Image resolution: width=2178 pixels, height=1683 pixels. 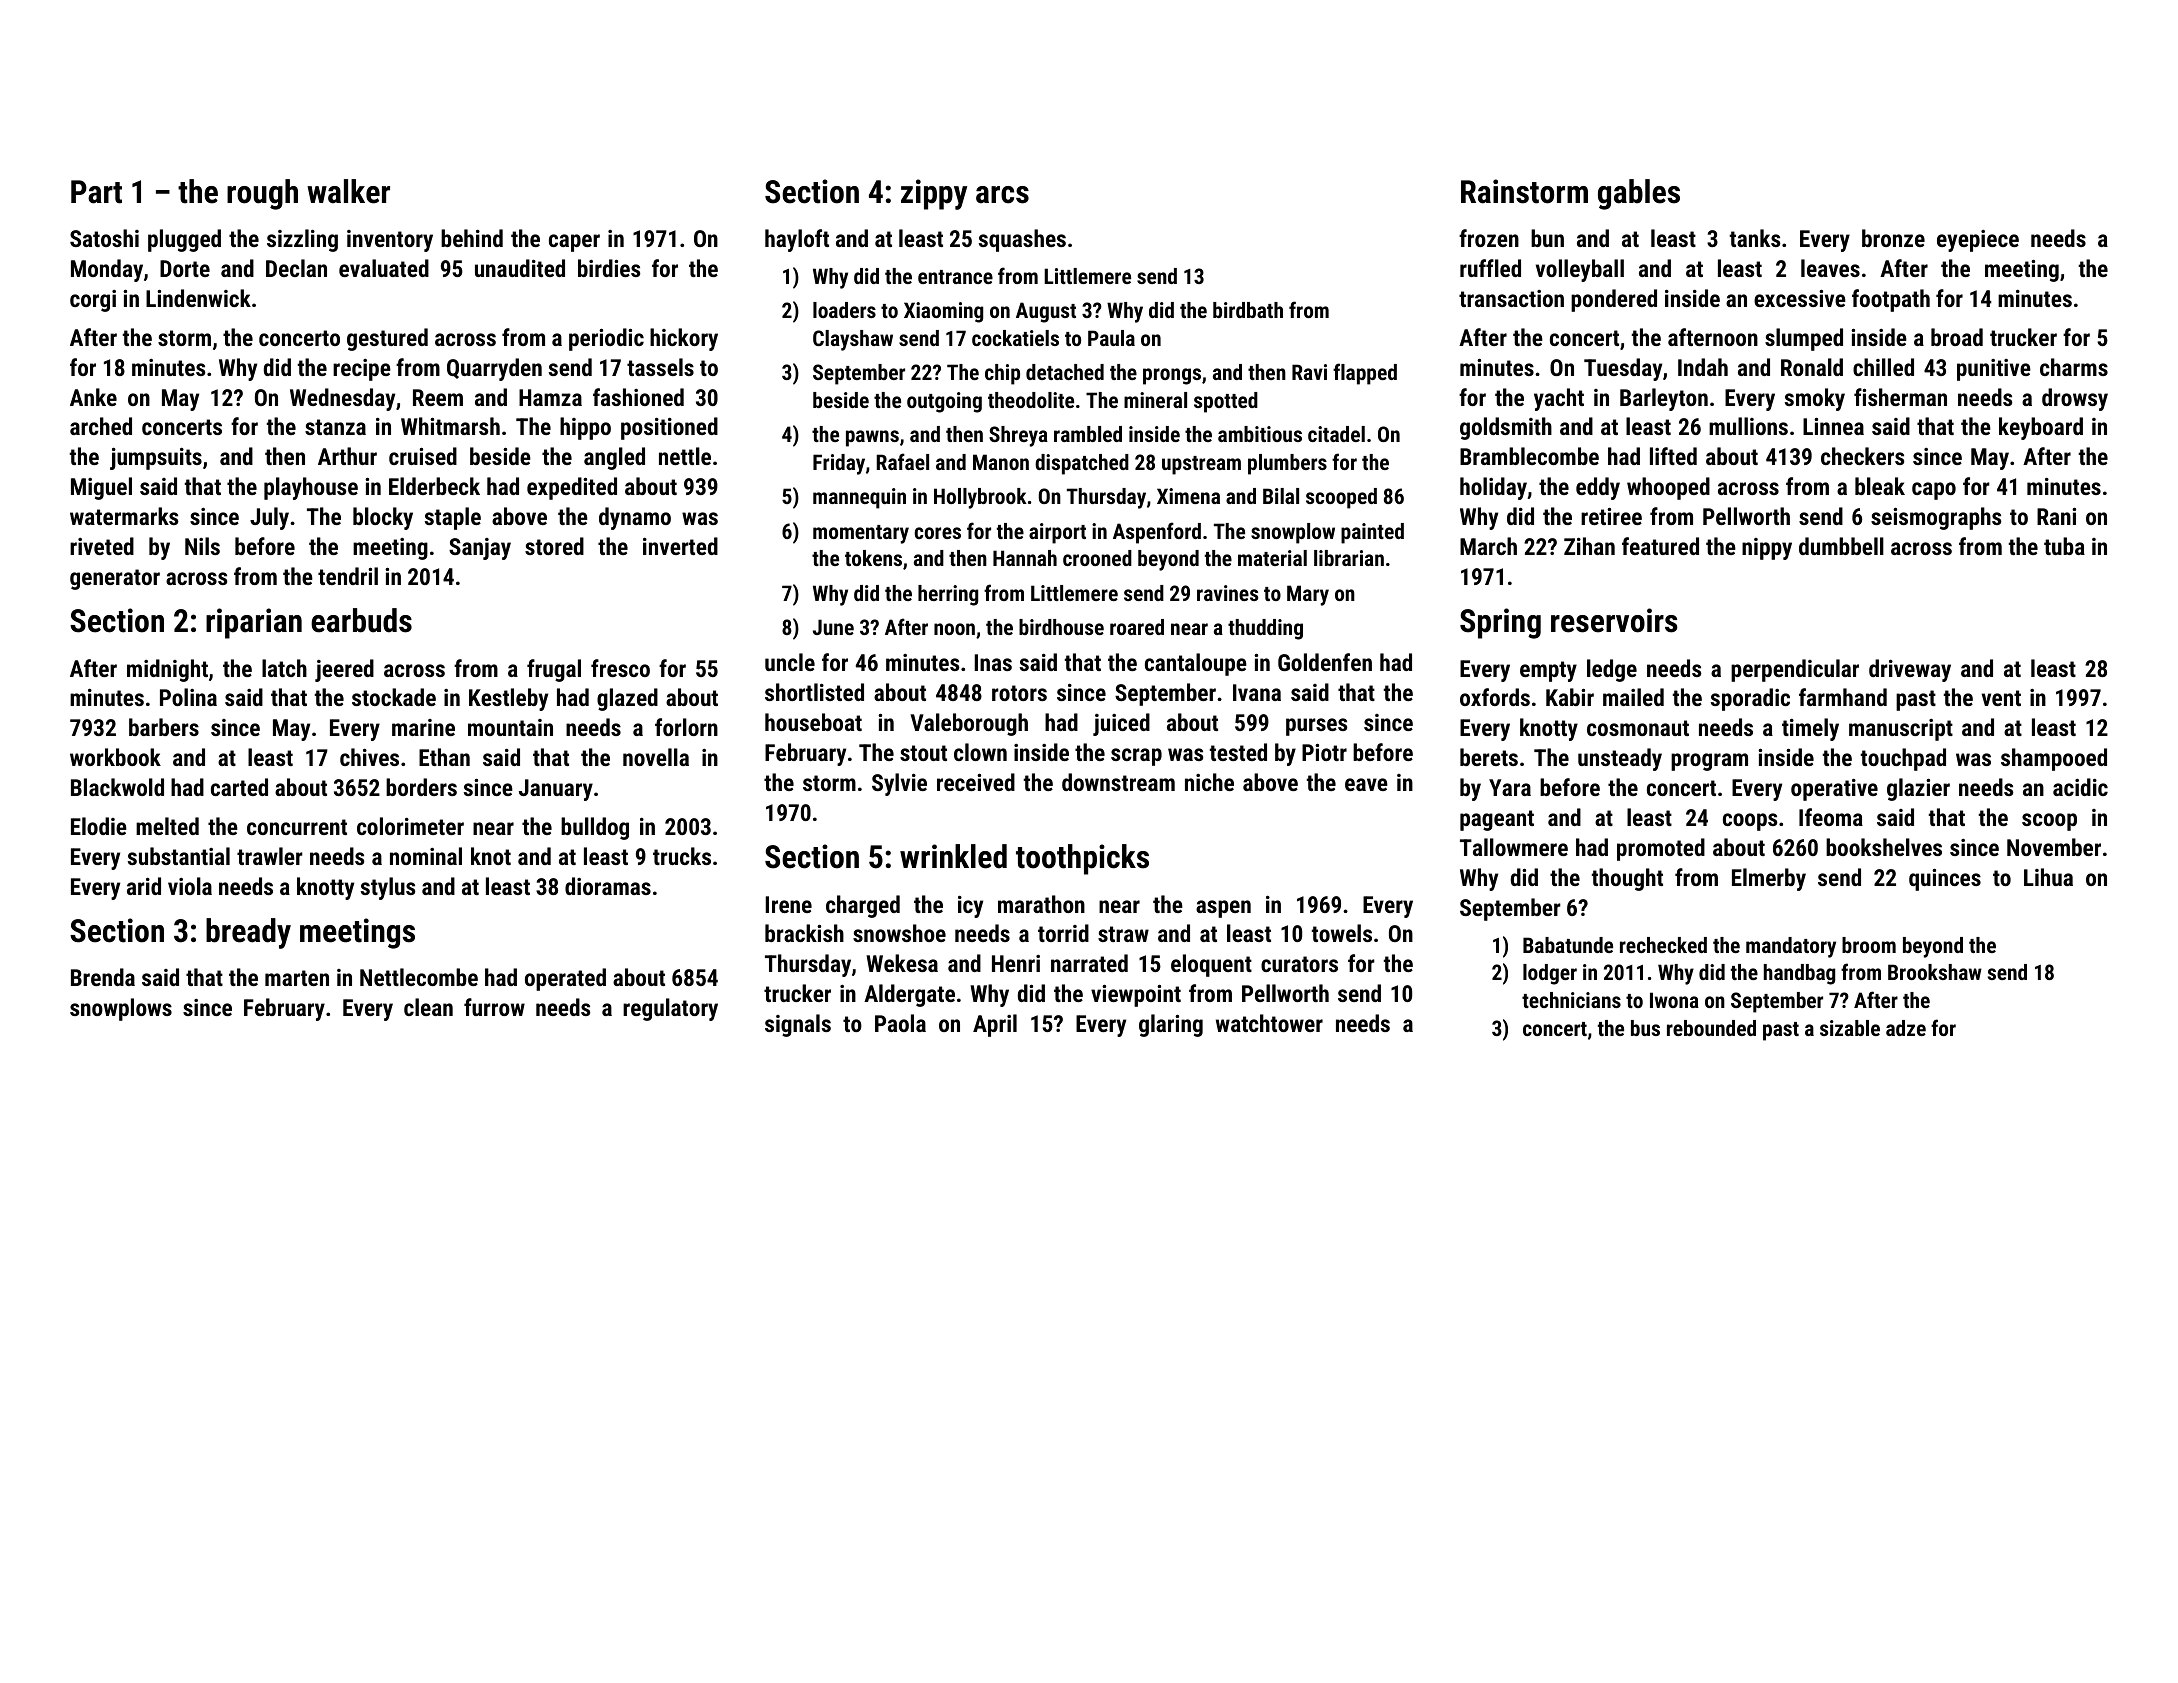 I want to click on juiced, so click(x=1121, y=724).
